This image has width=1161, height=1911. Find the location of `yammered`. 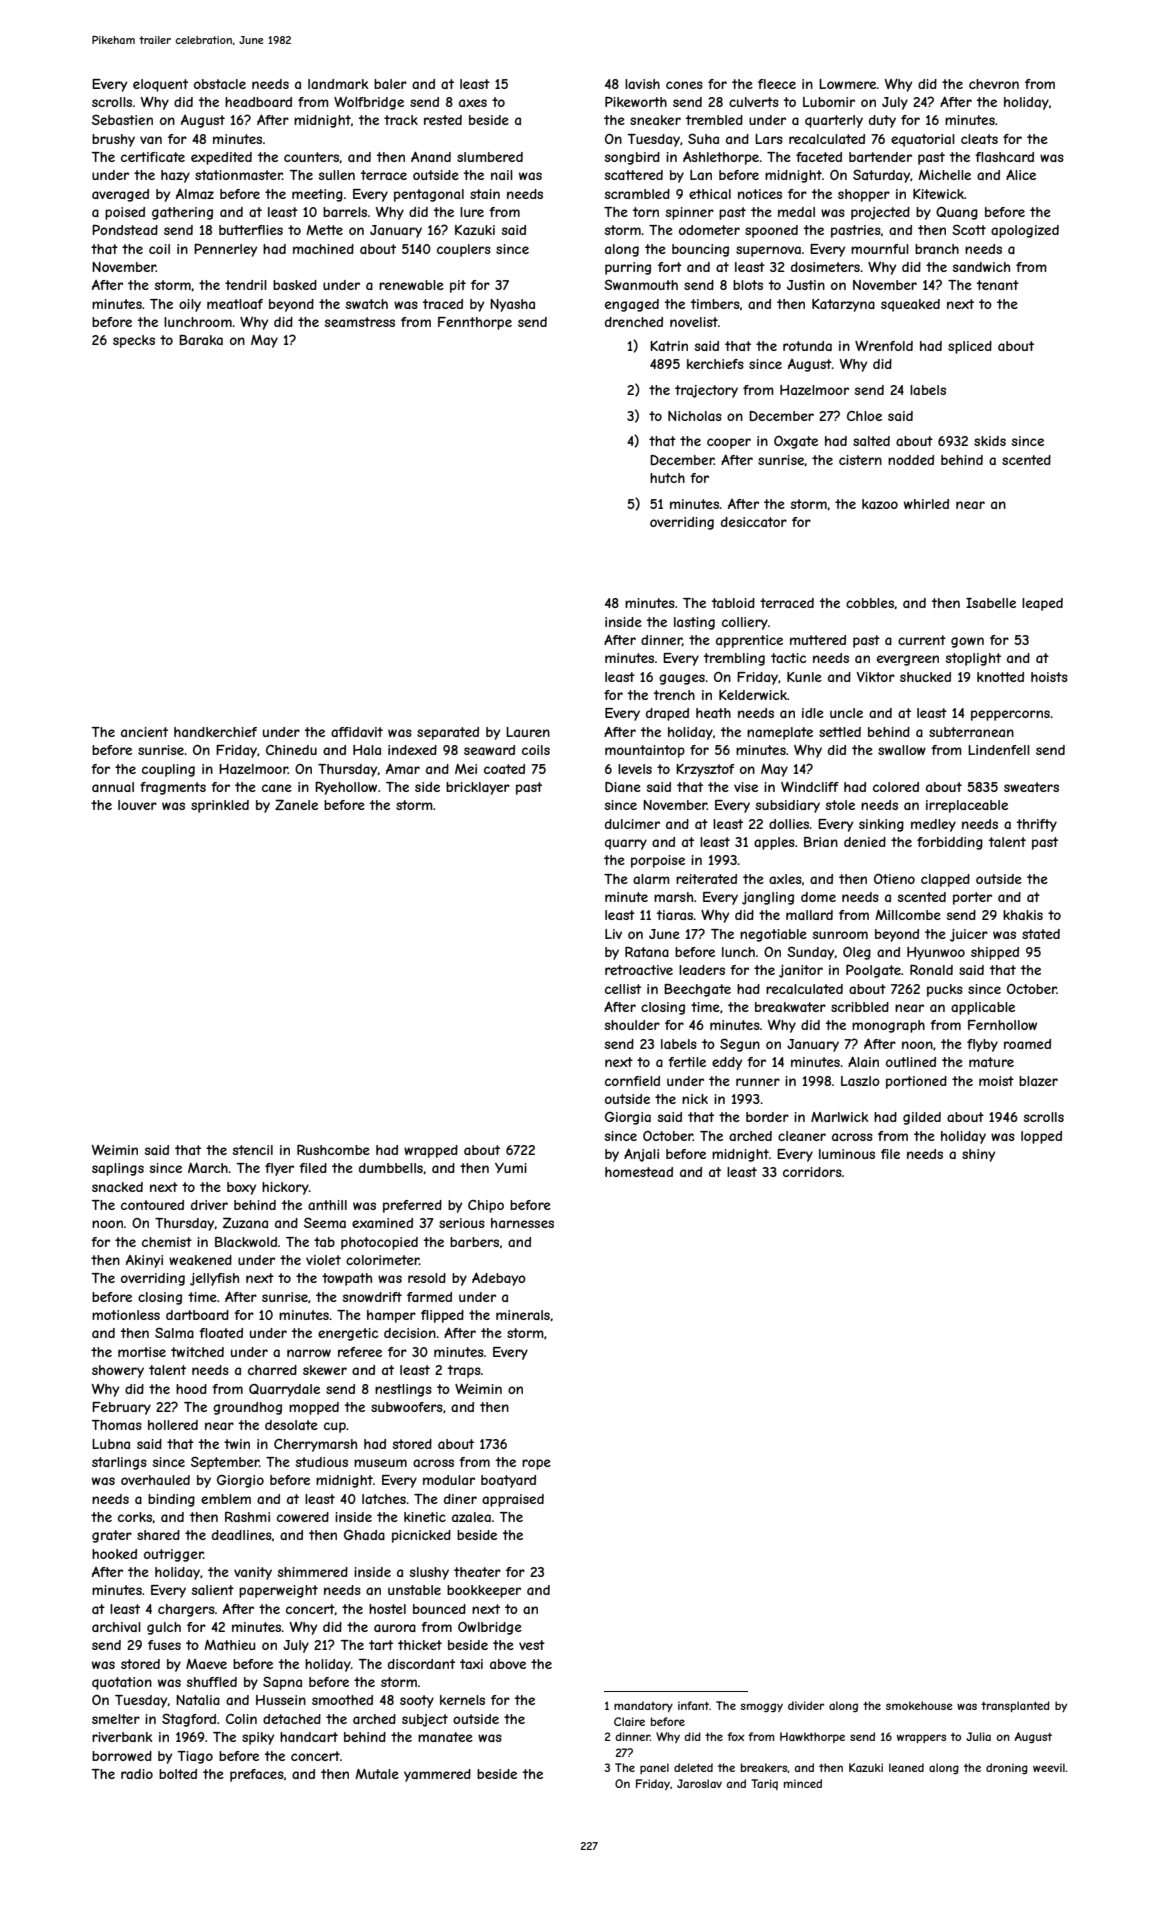

yammered is located at coordinates (437, 1775).
